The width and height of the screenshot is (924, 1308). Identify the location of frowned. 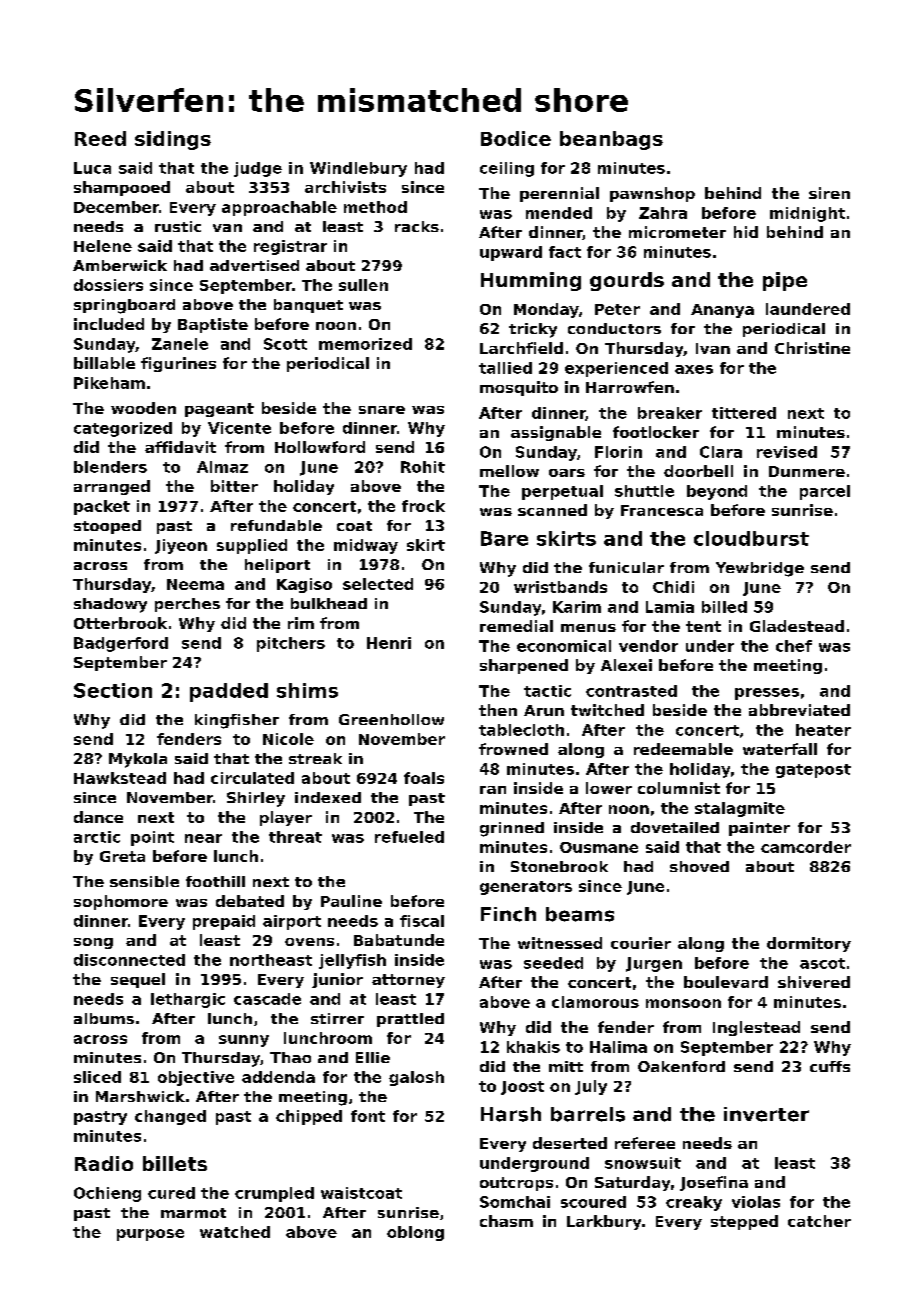
(513, 749).
